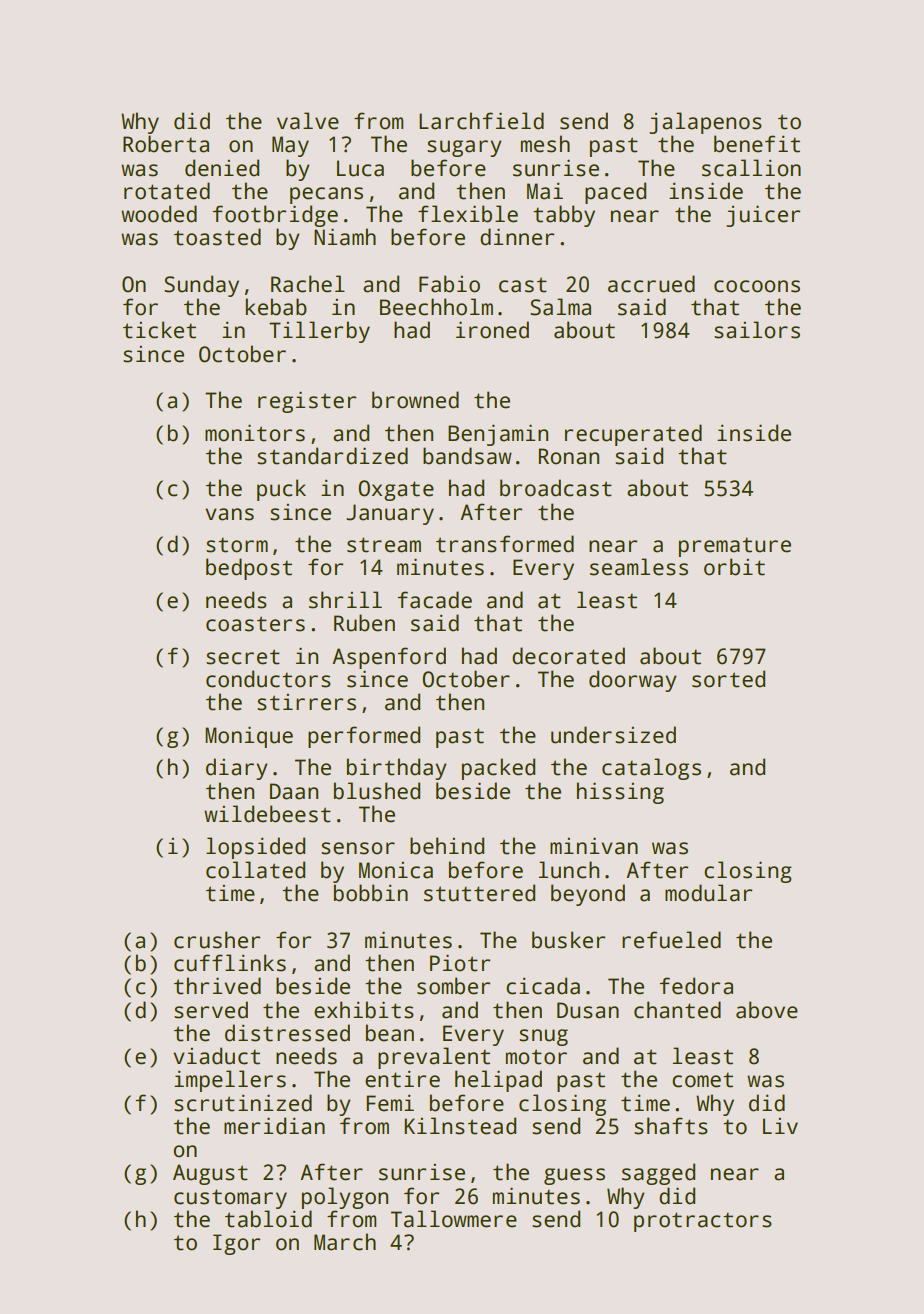 The image size is (924, 1314). What do you see at coordinates (308, 121) in the page?
I see `valve` at bounding box center [308, 121].
